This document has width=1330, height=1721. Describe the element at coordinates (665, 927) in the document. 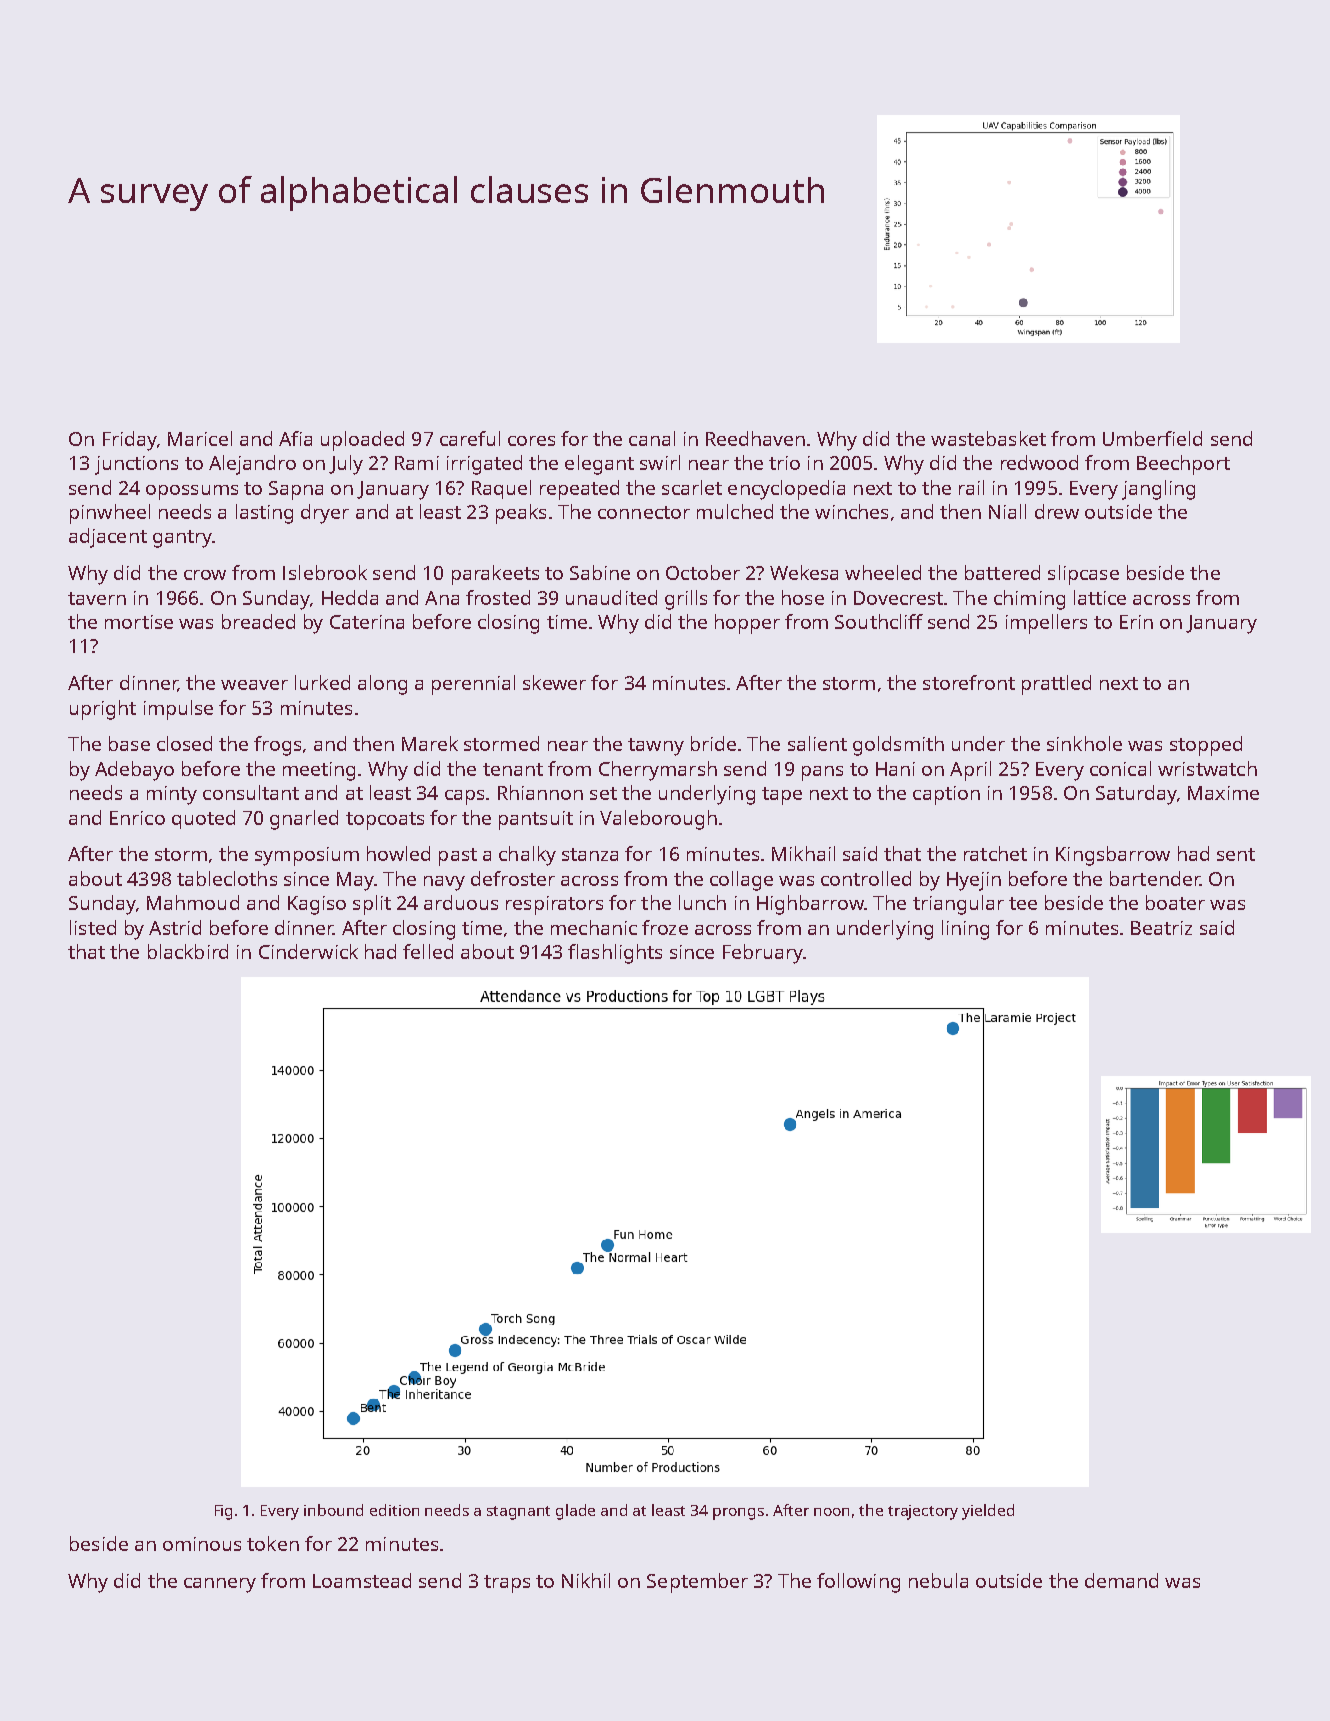

I see `froze` at that location.
